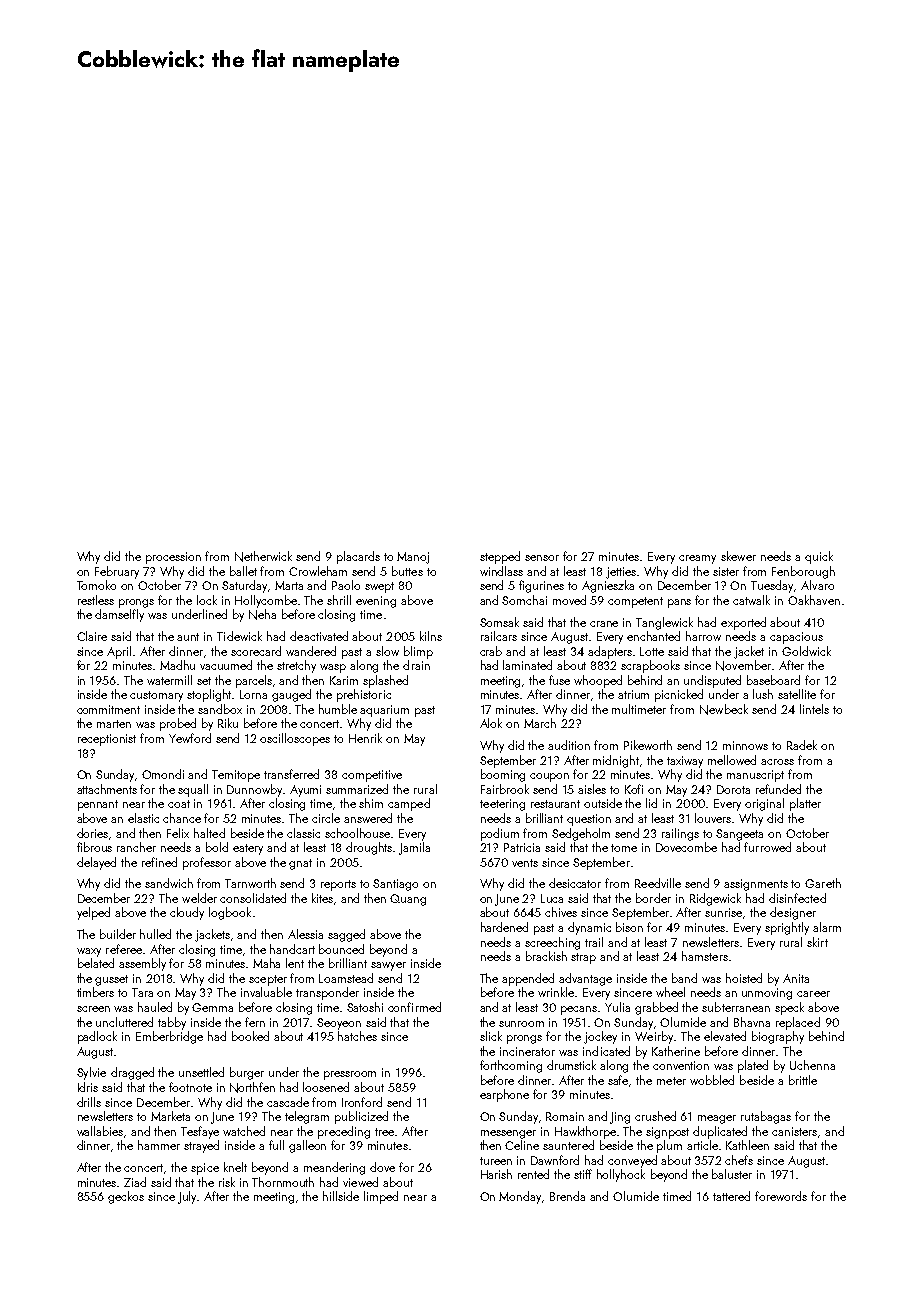  Describe the element at coordinates (212, 1007) in the screenshot. I see `Gemma` at that location.
